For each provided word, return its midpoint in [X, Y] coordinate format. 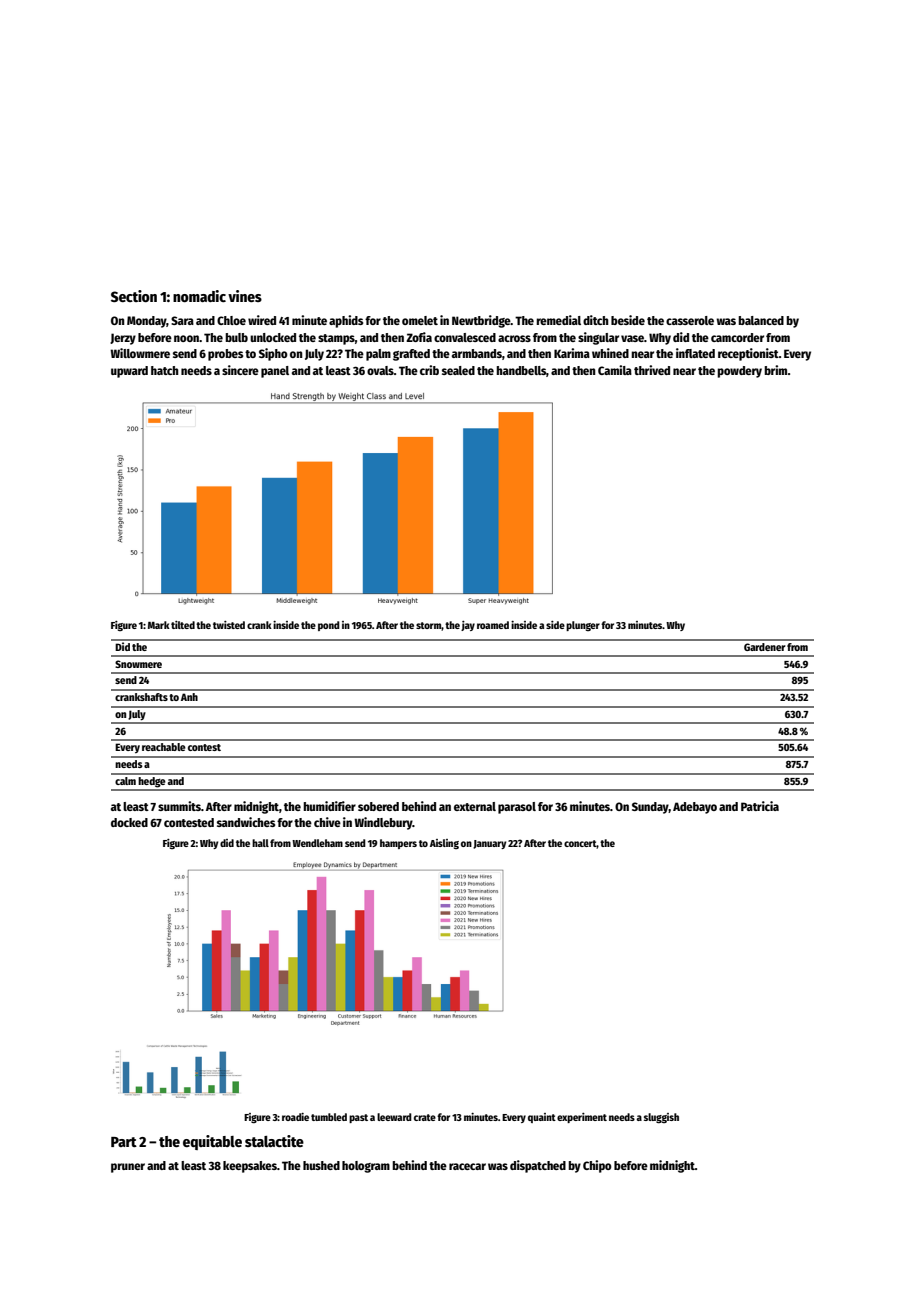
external [475, 806]
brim [776, 370]
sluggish [661, 1118]
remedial [558, 320]
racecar [467, 1166]
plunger [583, 626]
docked [129, 822]
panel [275, 372]
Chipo [597, 1166]
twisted [229, 625]
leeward [394, 1117]
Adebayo [695, 808]
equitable [212, 1142]
